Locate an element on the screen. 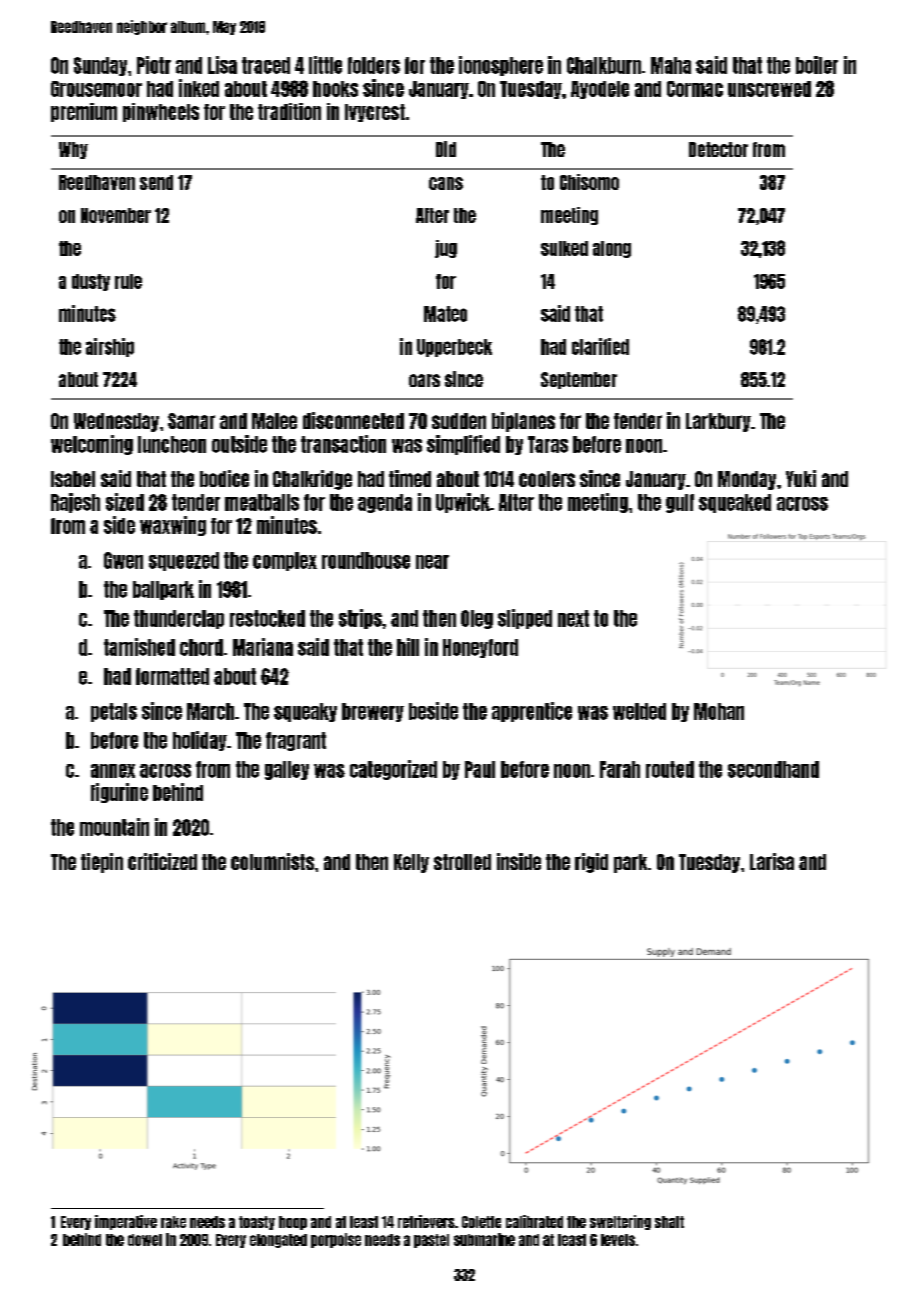 The width and height of the screenshot is (908, 1316). Larkbury is located at coordinates (718, 422).
